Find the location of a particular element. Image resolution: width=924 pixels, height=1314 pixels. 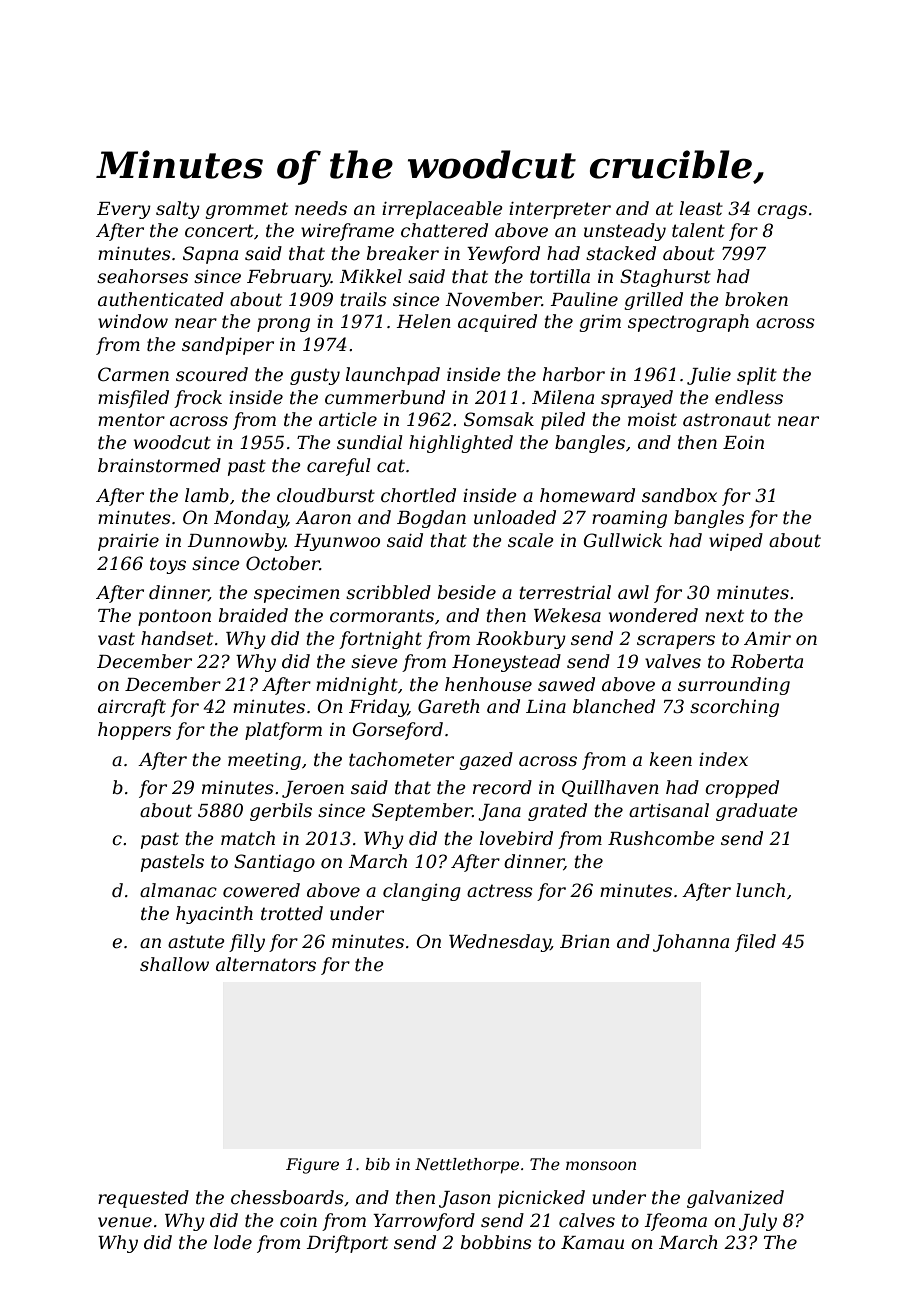

moist is located at coordinates (652, 420).
